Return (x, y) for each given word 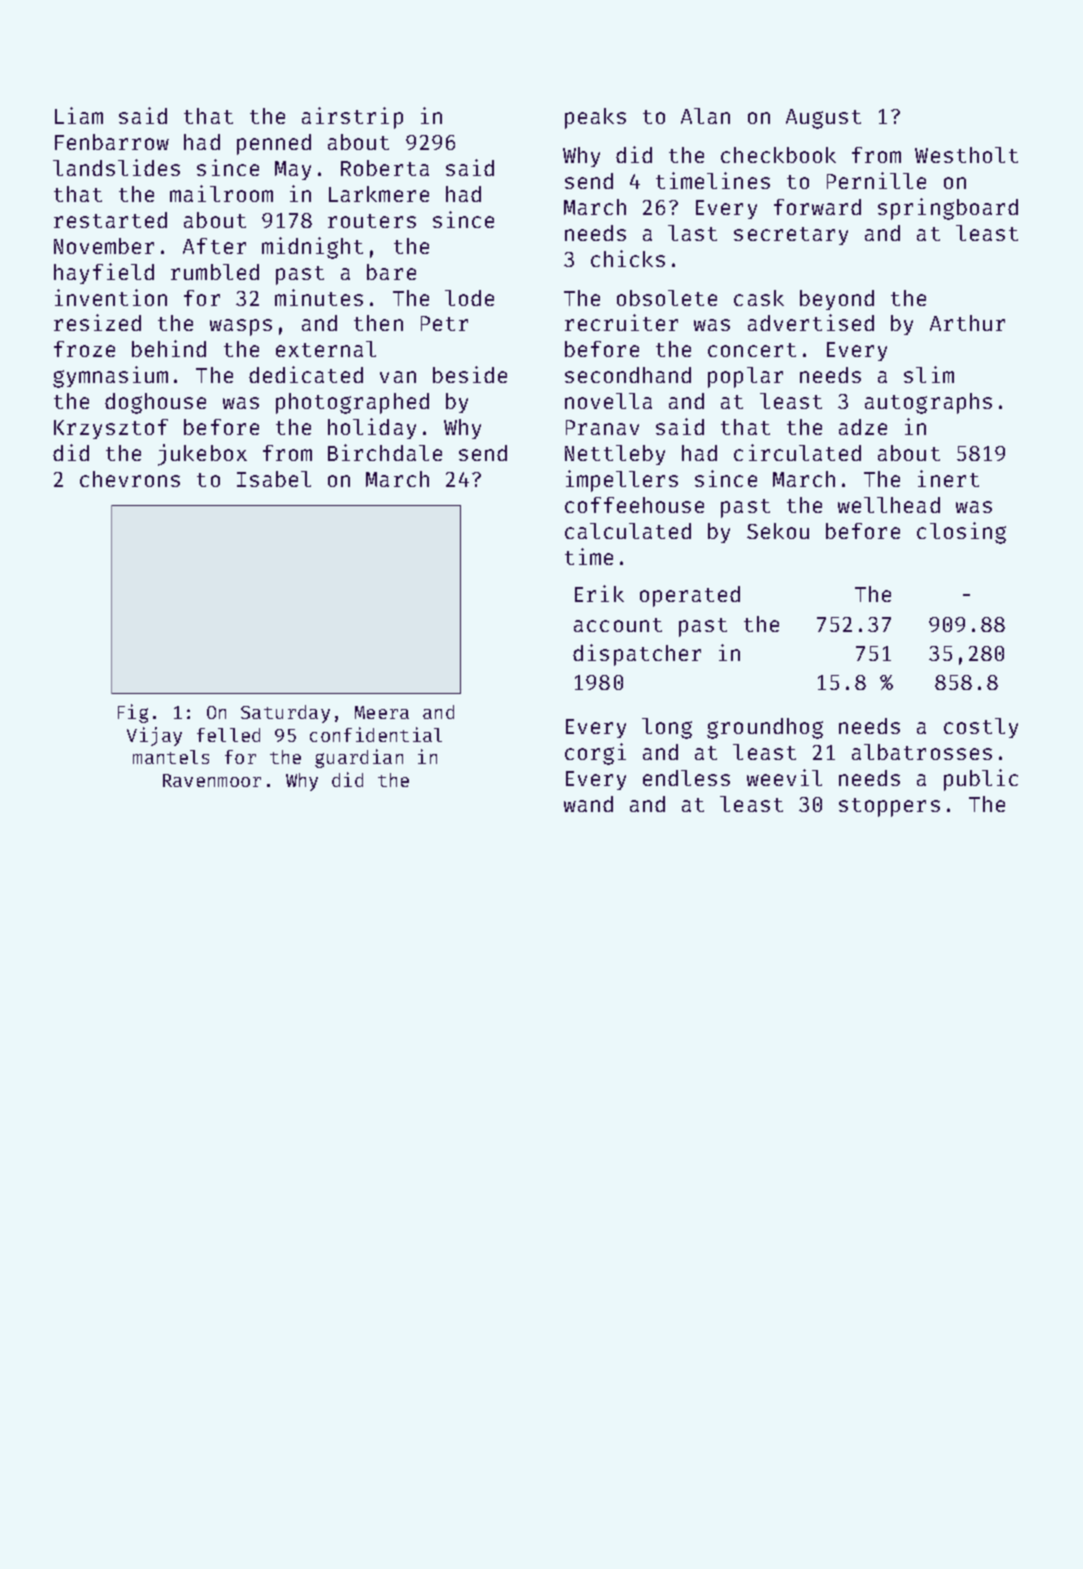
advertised (811, 322)
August (823, 119)
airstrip (352, 118)
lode (469, 298)
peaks (595, 118)
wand (588, 804)
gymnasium (110, 377)
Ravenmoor (212, 780)
